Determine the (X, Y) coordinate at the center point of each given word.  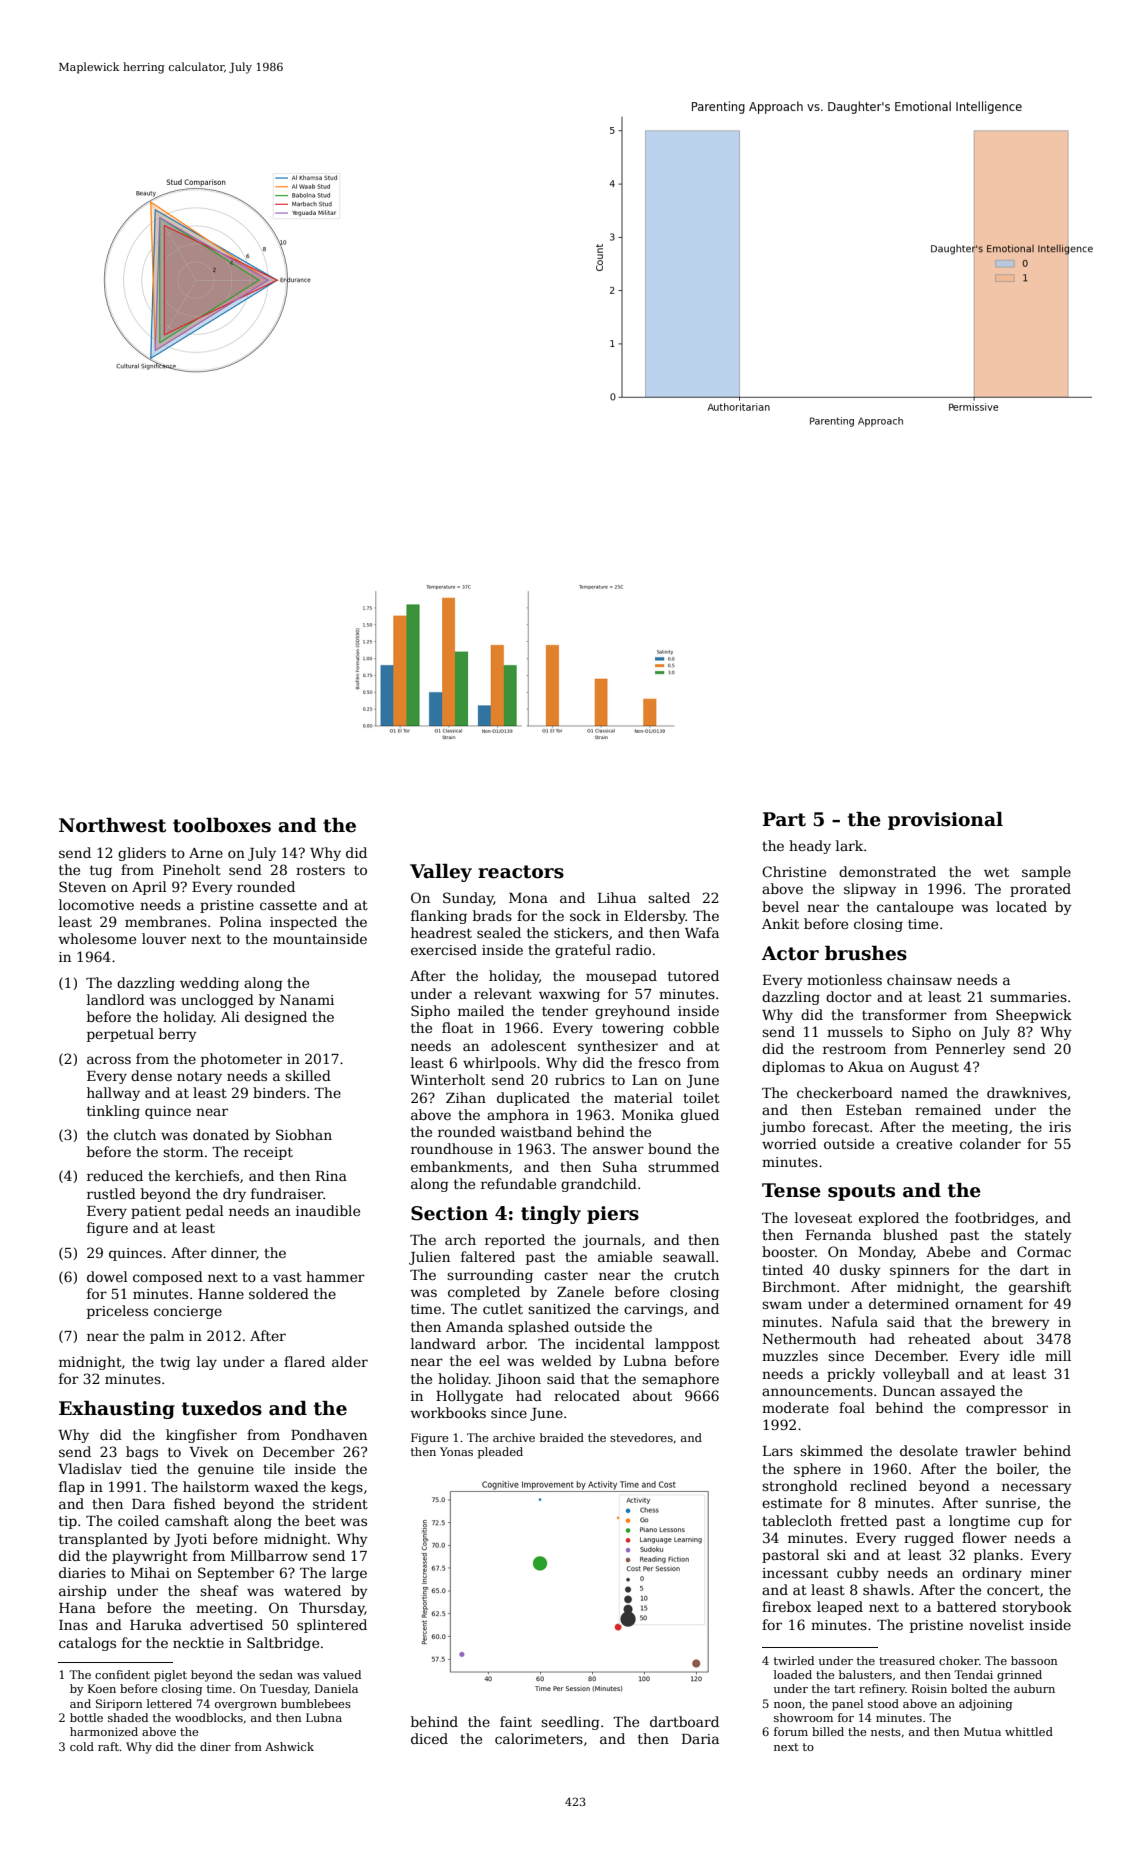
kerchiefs (207, 1175)
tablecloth (797, 1520)
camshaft (197, 1520)
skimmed (831, 1450)
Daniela (336, 1688)
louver (164, 938)
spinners (919, 1271)
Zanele (580, 1291)
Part (784, 819)
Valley (441, 873)
